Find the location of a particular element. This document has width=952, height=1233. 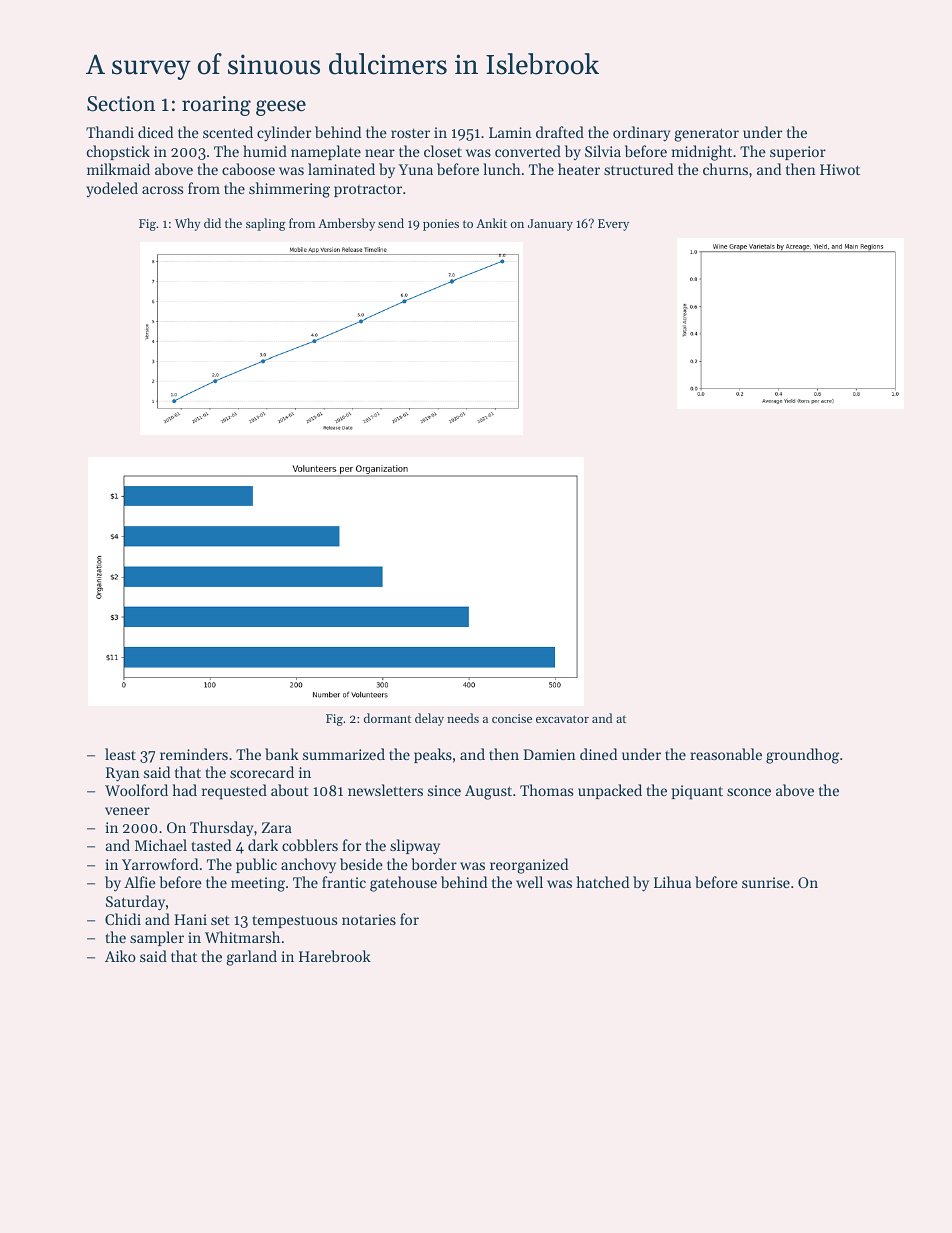

ponies is located at coordinates (441, 225).
